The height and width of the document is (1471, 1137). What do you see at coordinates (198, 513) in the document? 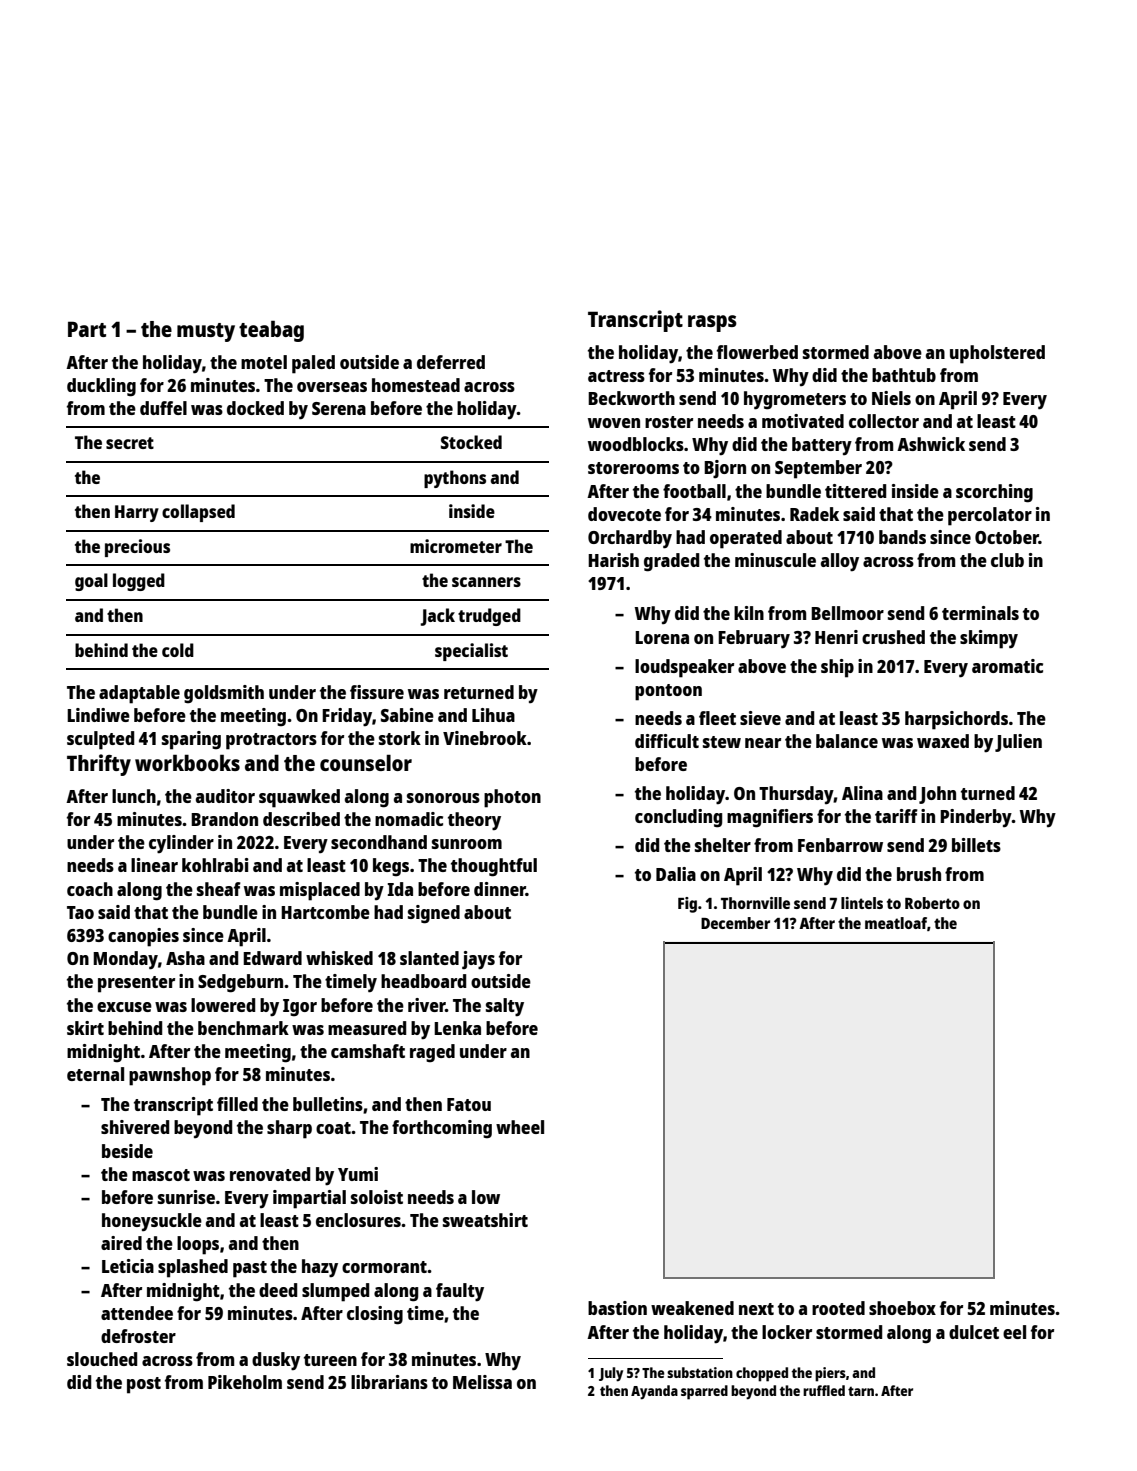
I see `collapsed` at bounding box center [198, 513].
